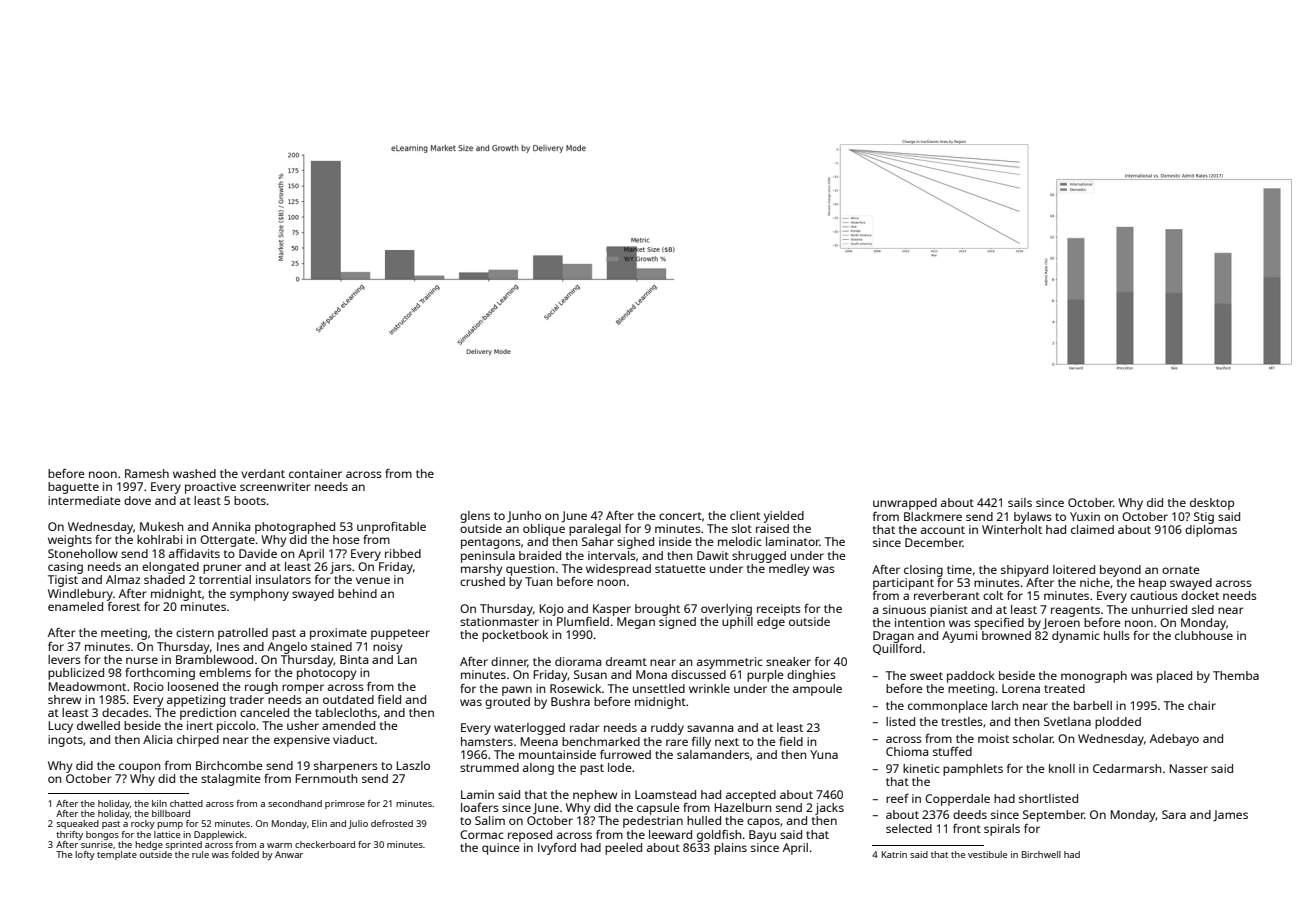 The width and height of the image is (1308, 924). What do you see at coordinates (772, 528) in the image?
I see `raised` at bounding box center [772, 528].
